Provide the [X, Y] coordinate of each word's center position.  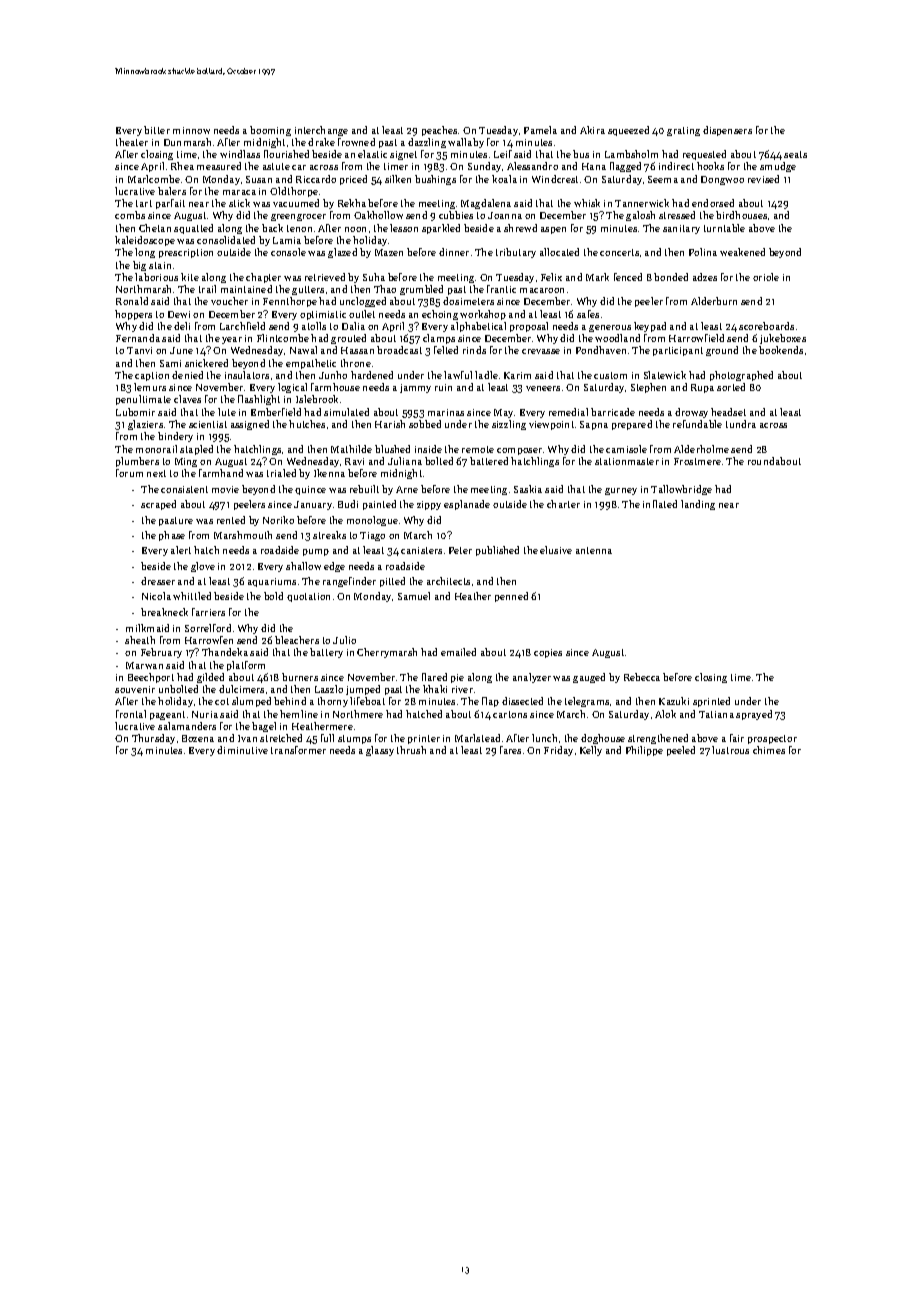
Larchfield [242, 326]
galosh [640, 216]
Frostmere [697, 461]
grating [683, 131]
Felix [551, 277]
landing [698, 505]
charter [563, 504]
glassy [380, 751]
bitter [157, 130]
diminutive [242, 750]
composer [519, 451]
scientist [208, 424]
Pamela [540, 130]
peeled [681, 751]
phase [172, 536]
